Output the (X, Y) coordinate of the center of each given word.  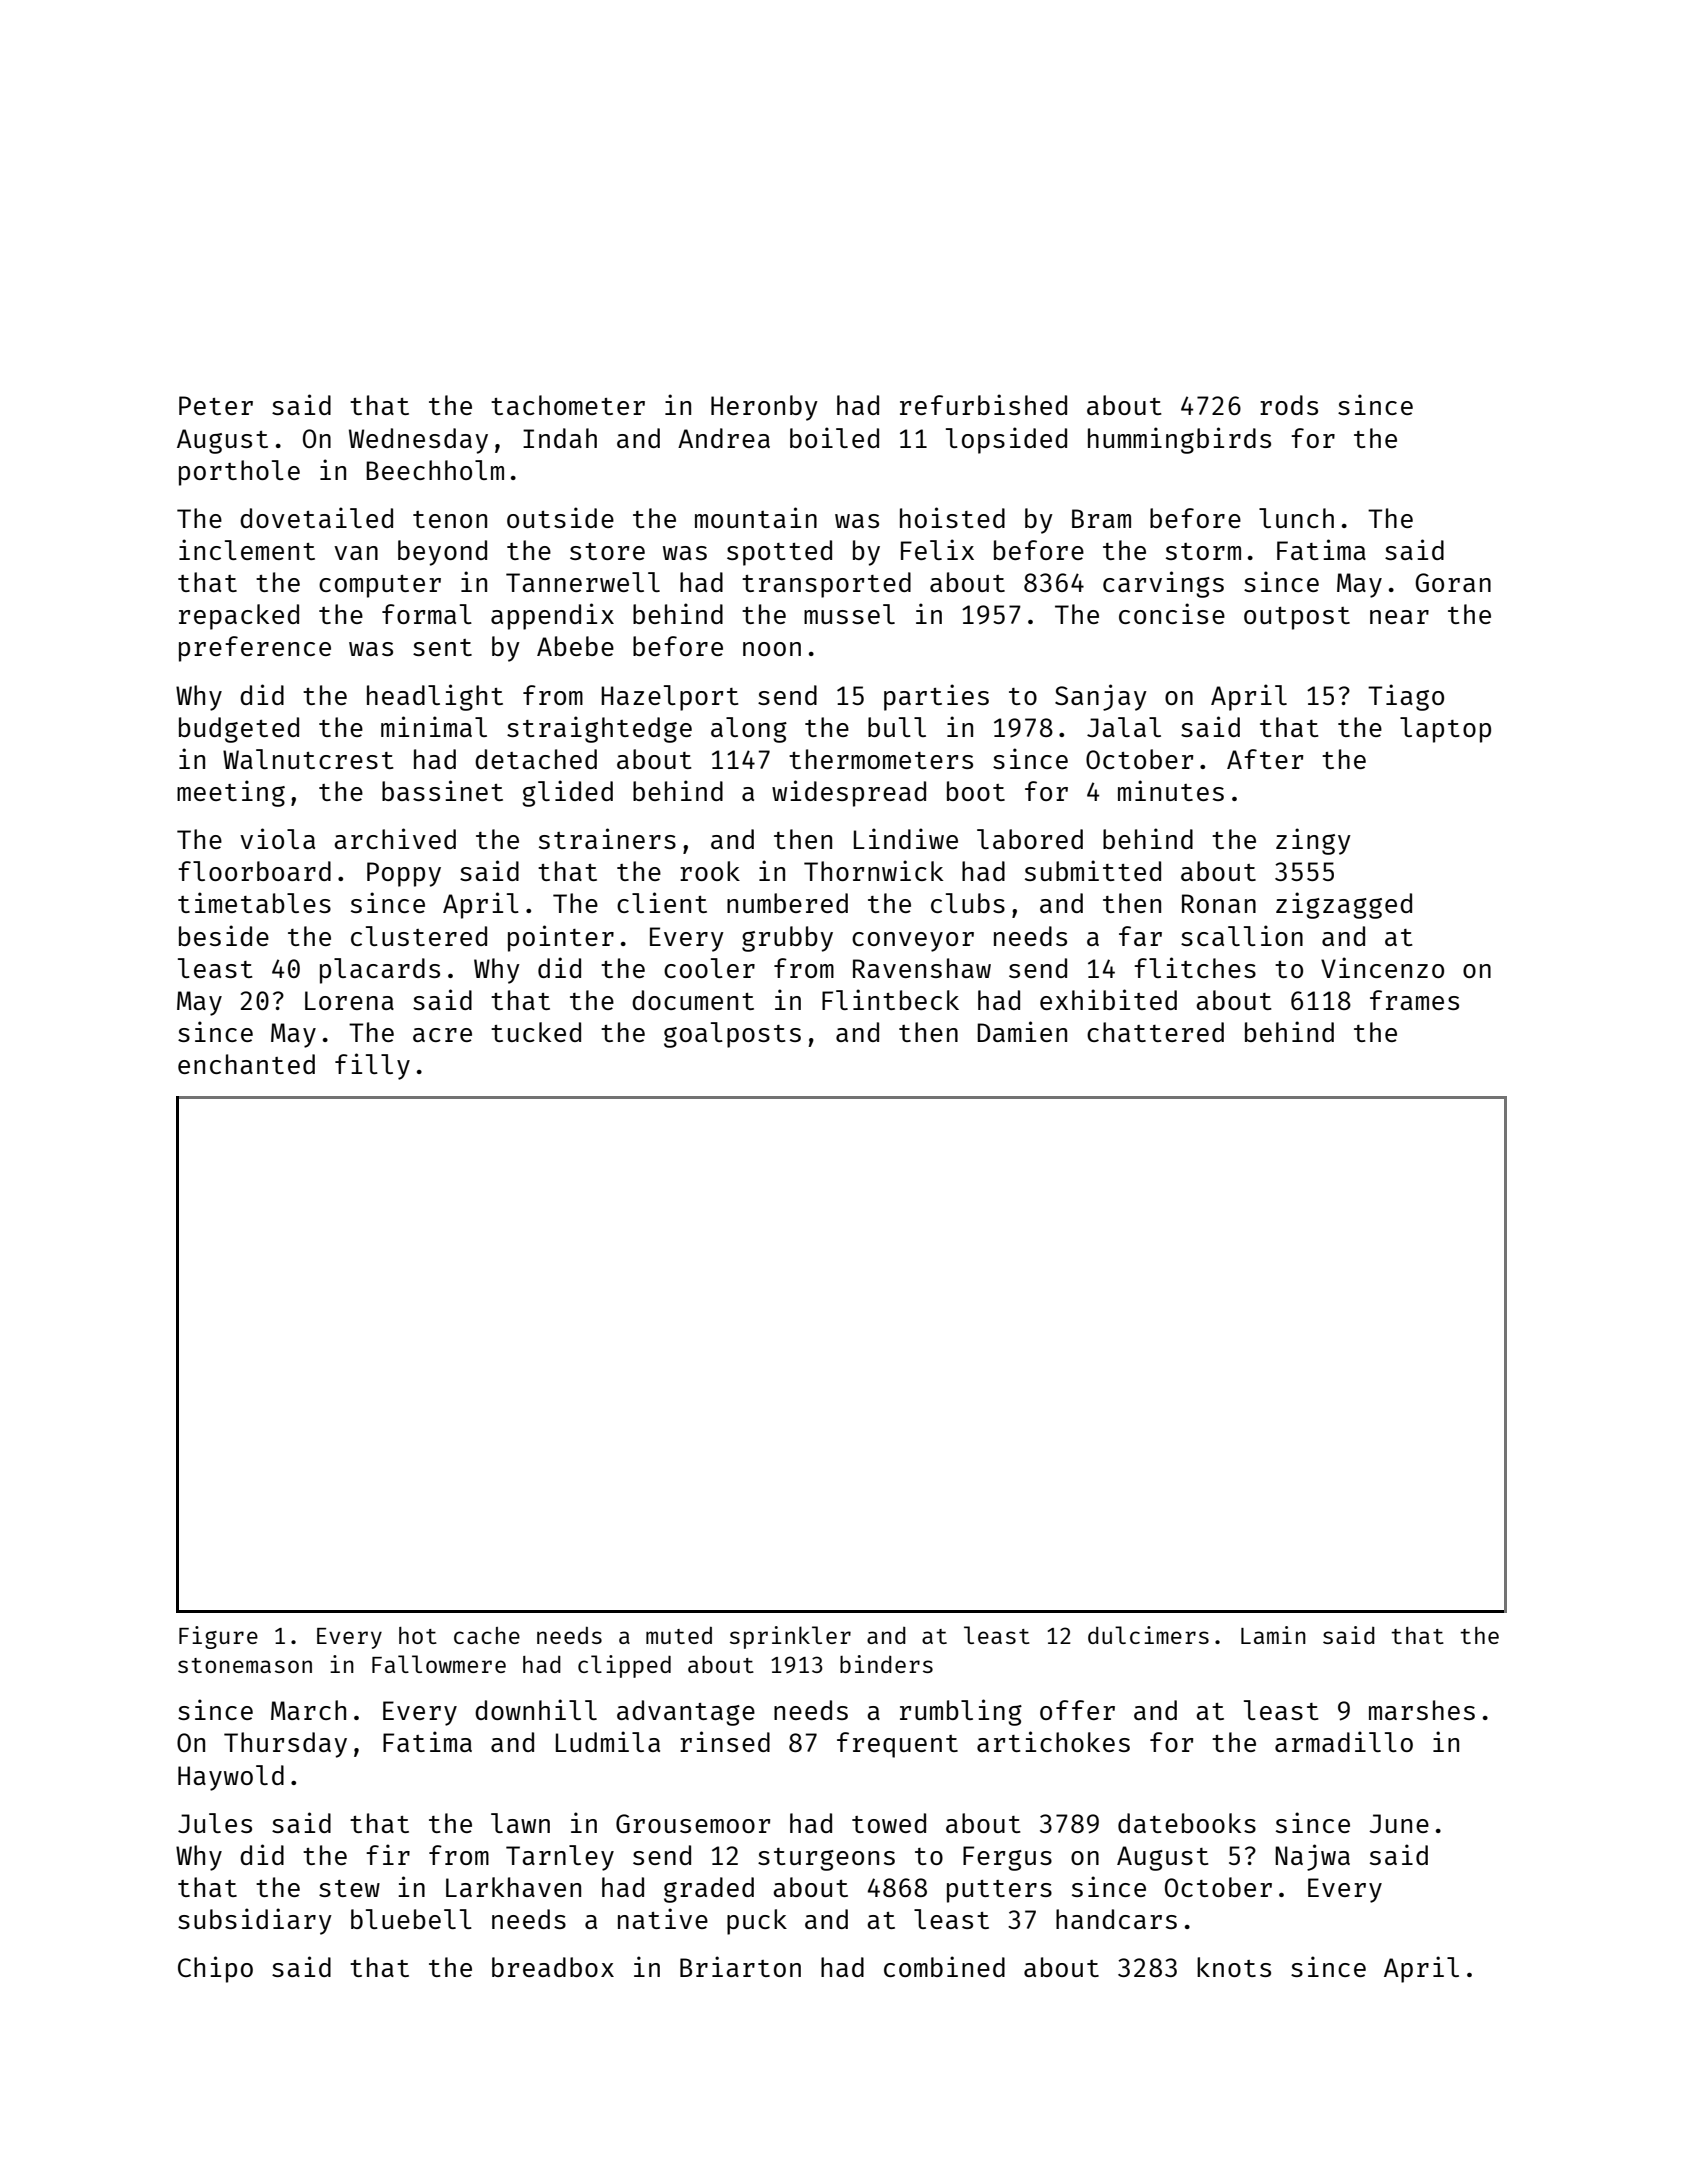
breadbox (553, 1967)
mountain (756, 517)
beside (224, 935)
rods (1289, 405)
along (749, 730)
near (1399, 617)
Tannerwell (583, 582)
